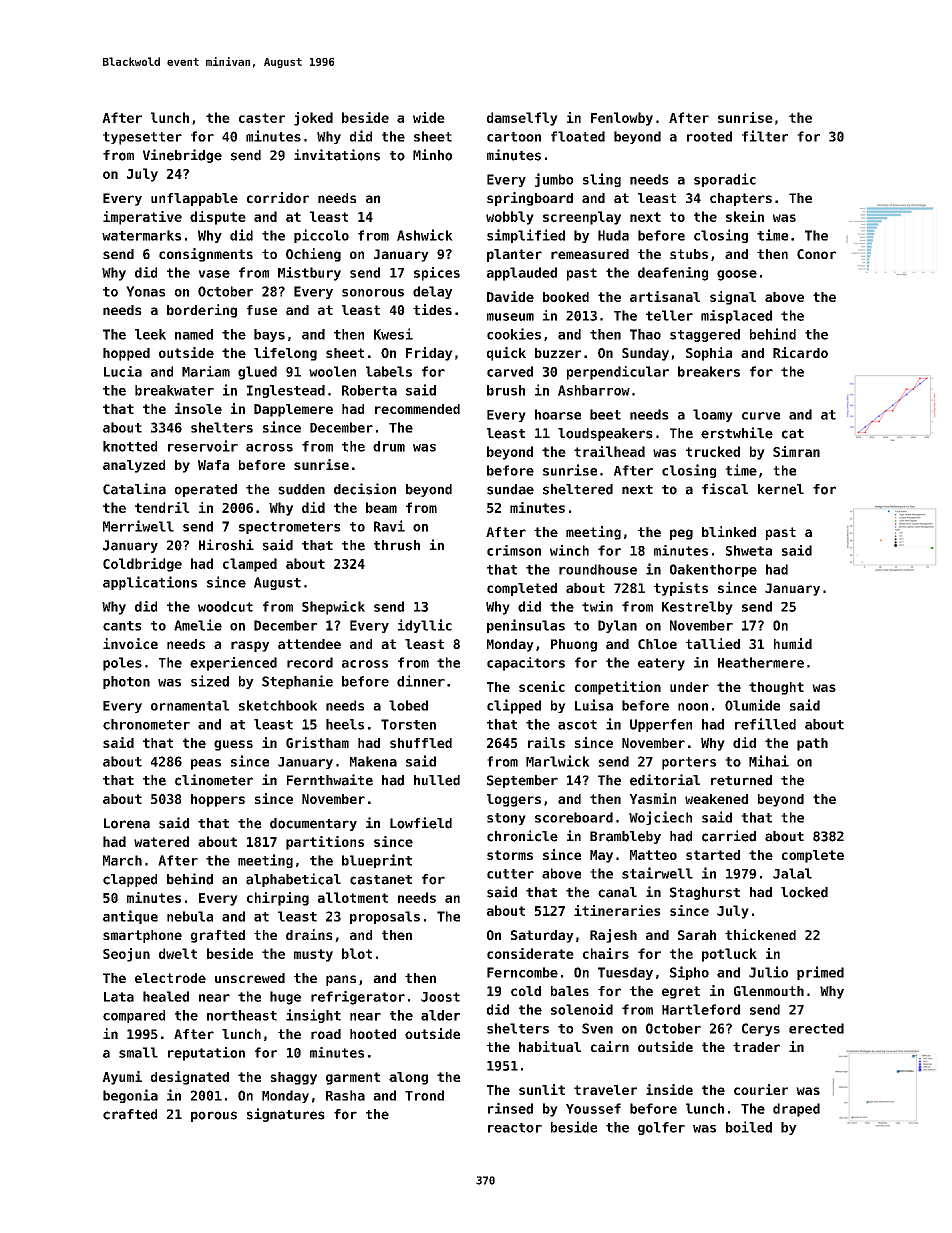 The image size is (952, 1233). Describe the element at coordinates (182, 156) in the image. I see `Vinebridge` at that location.
